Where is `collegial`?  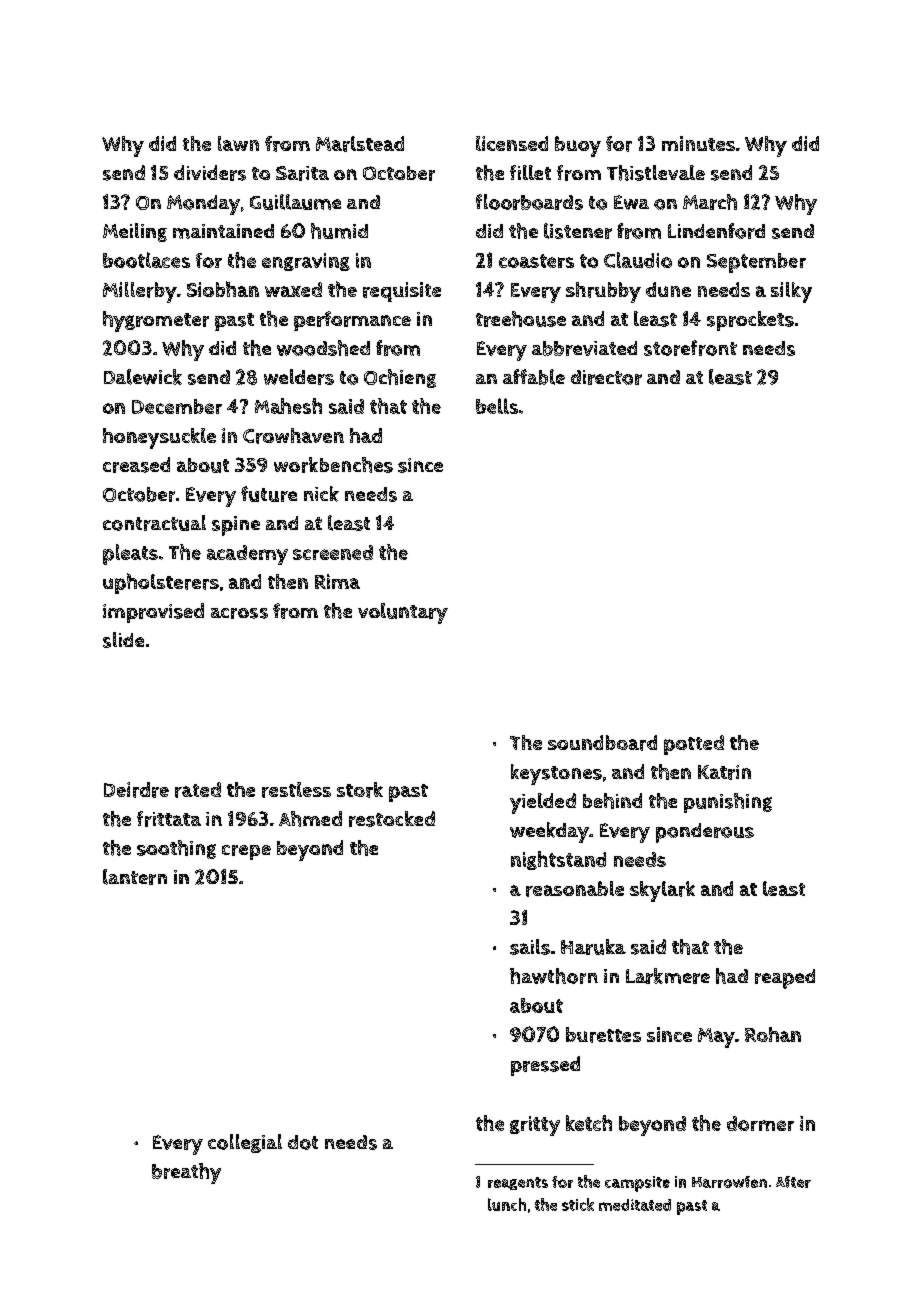 collegial is located at coordinates (245, 1143).
